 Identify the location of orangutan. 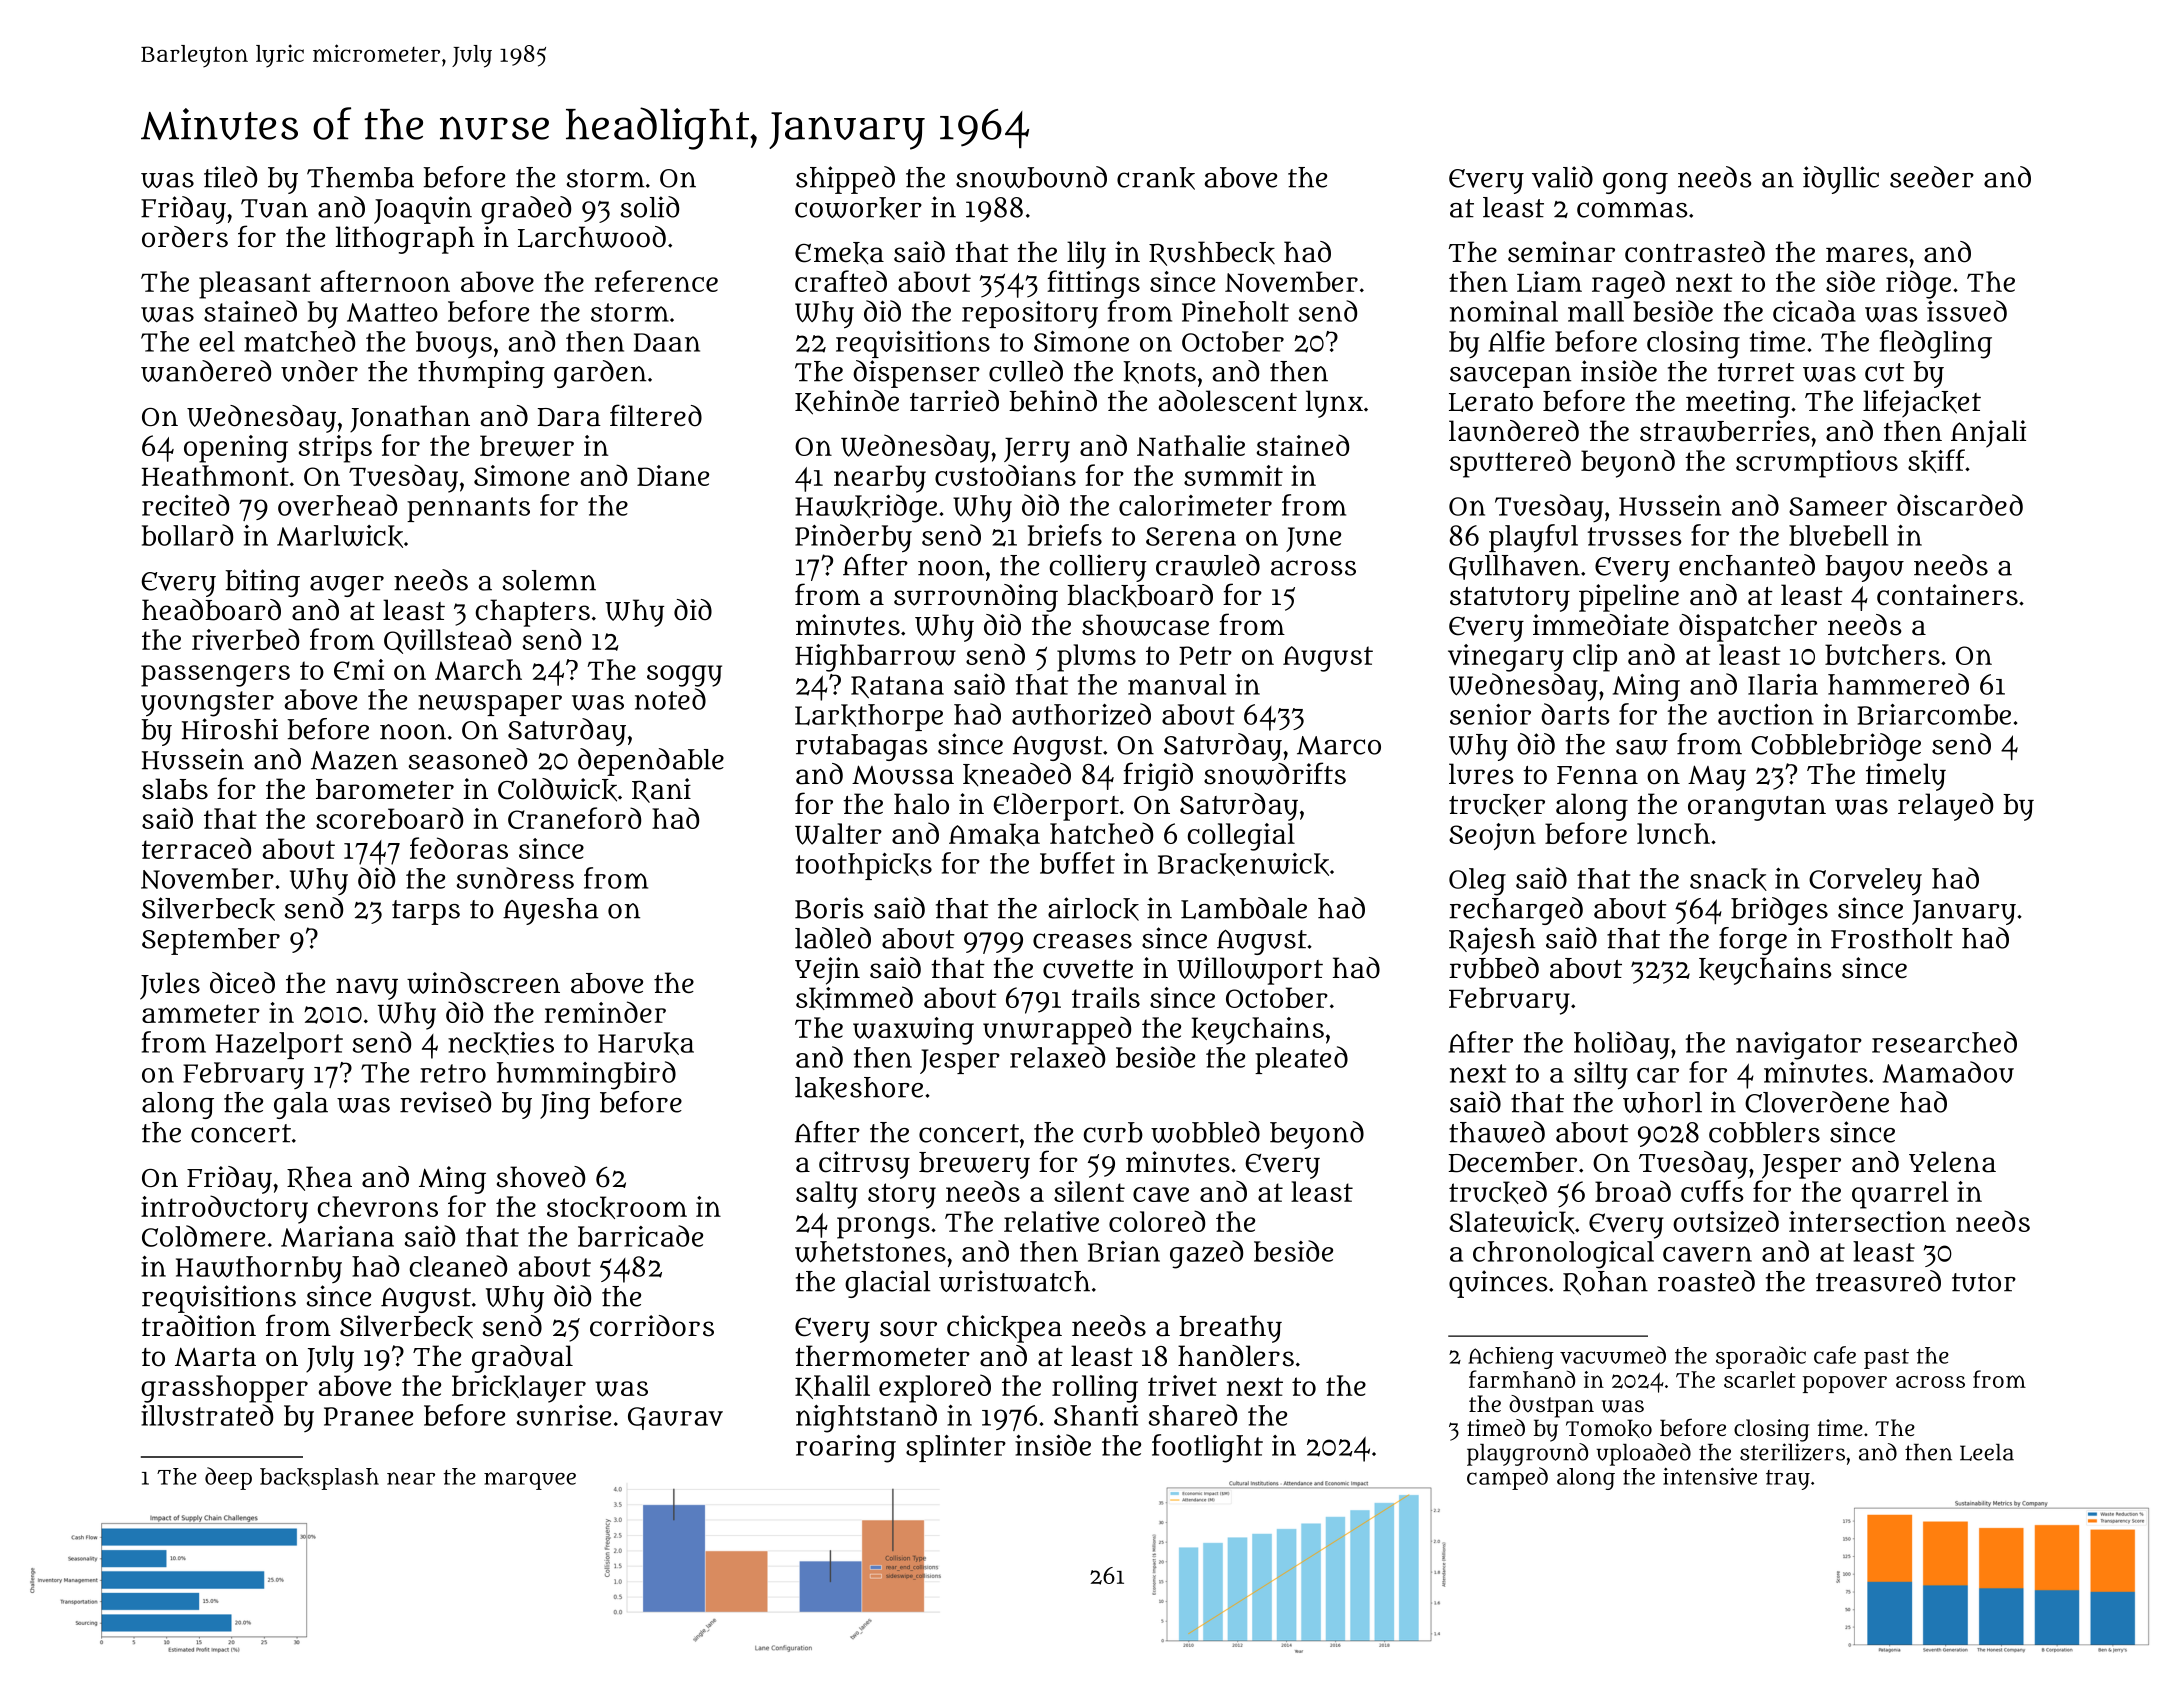
(1757, 808).
